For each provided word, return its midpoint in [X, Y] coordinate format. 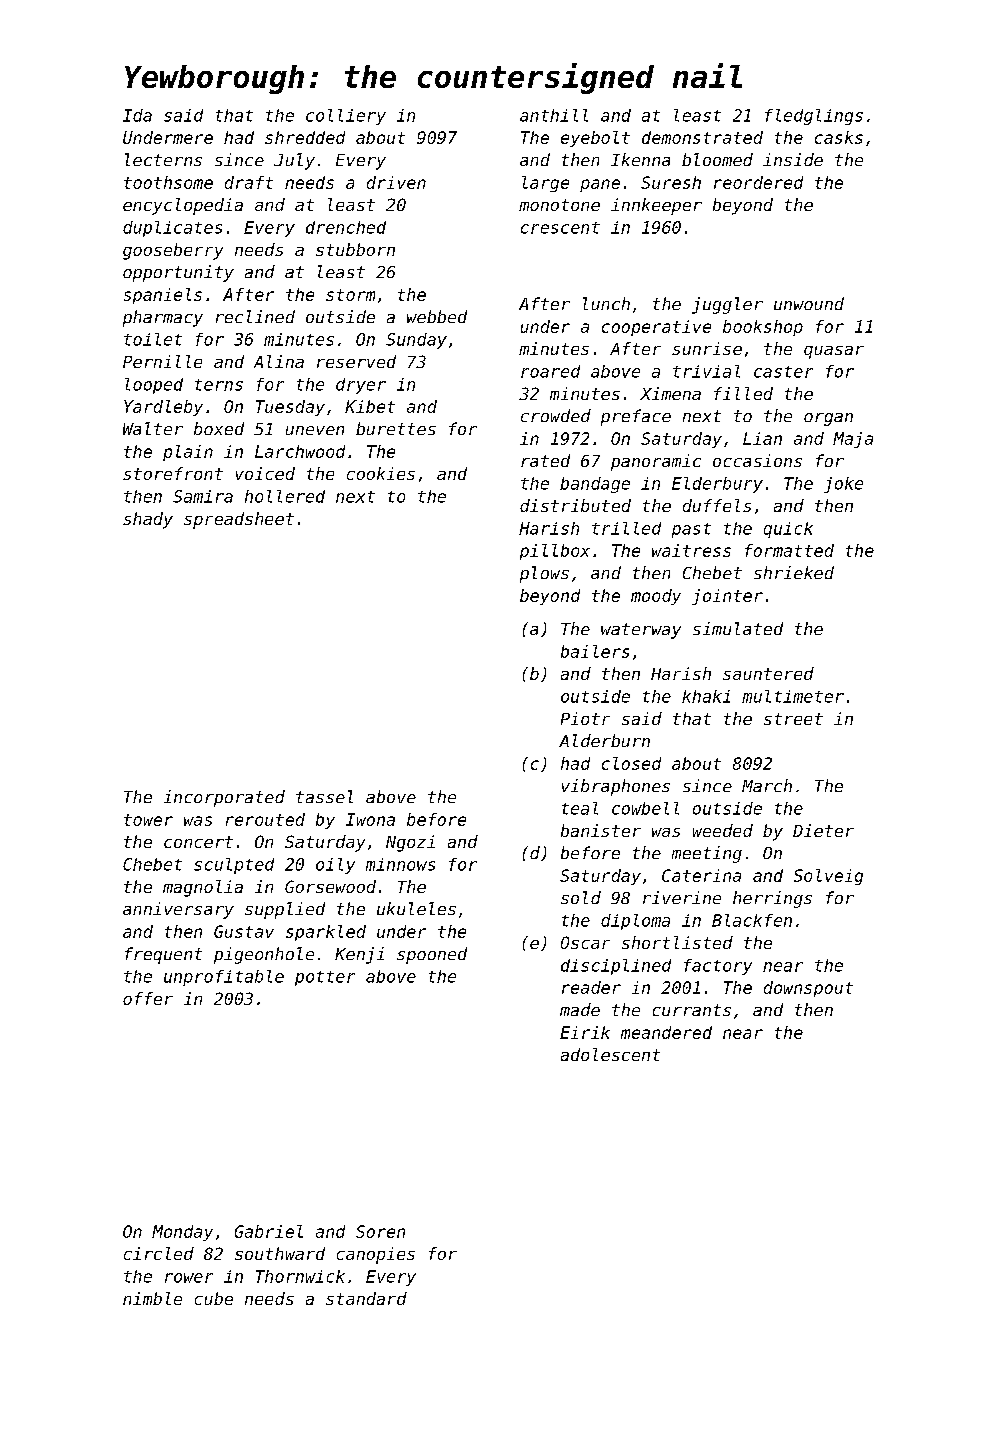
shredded [305, 137]
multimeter [793, 696]
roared [550, 371]
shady [148, 520]
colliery [346, 117]
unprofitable [224, 978]
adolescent [610, 1054]
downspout [808, 989]
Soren [380, 1231]
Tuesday [290, 408]
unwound [809, 303]
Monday [182, 1233]
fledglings [814, 117]
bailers [595, 651]
